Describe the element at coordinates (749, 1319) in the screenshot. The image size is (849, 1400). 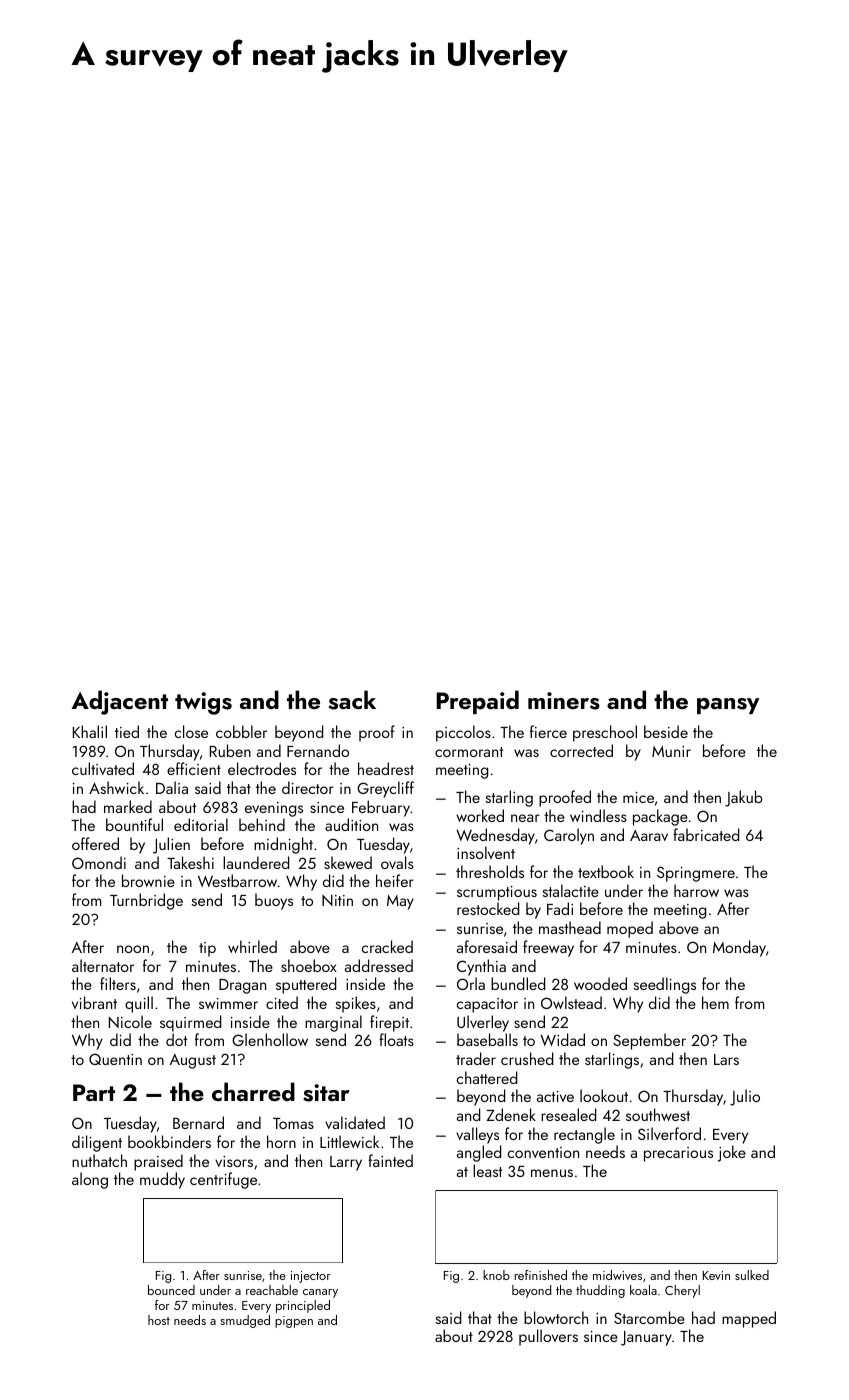
I see `mapped` at that location.
